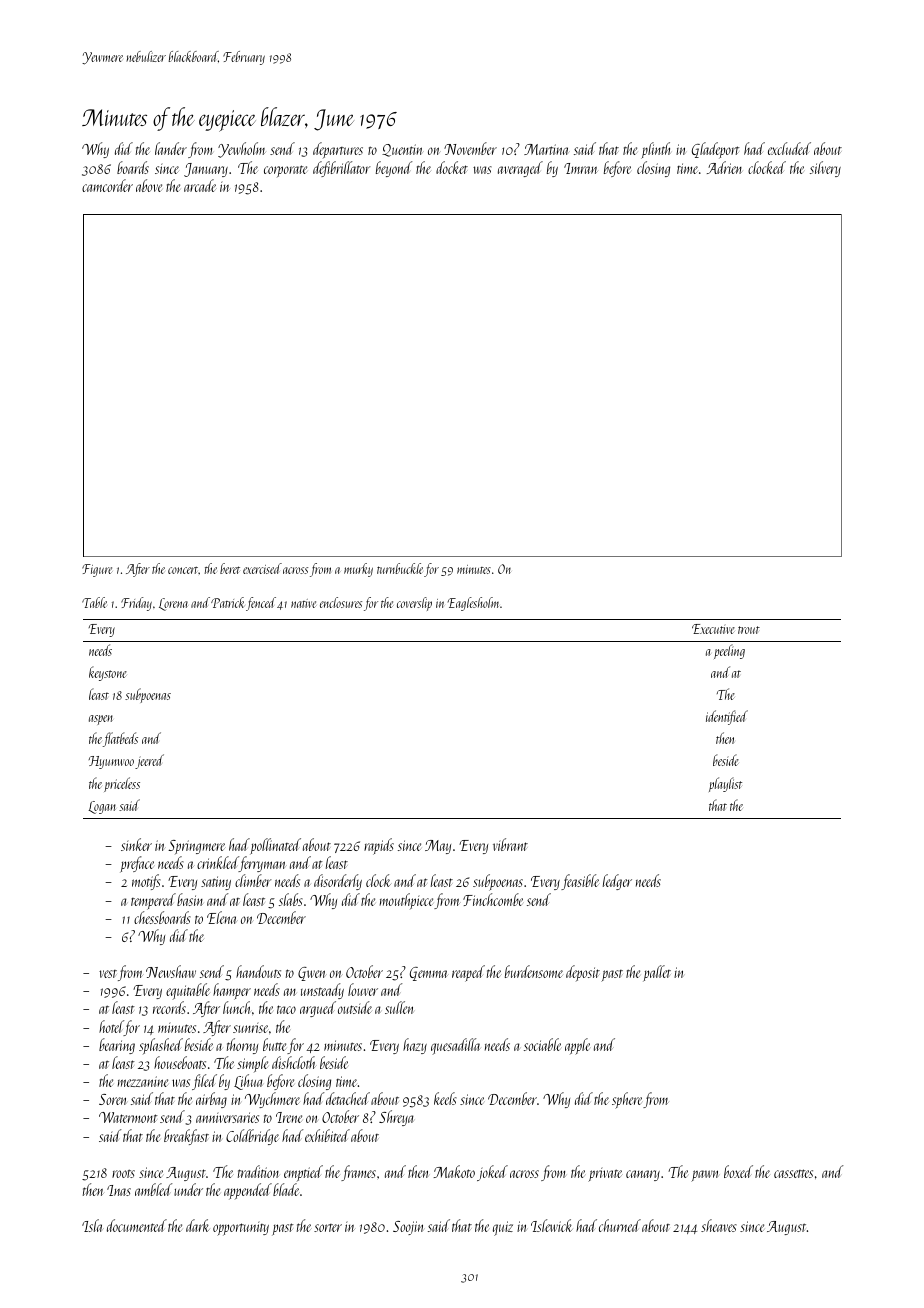  What do you see at coordinates (725, 784) in the screenshot?
I see `playlist` at bounding box center [725, 784].
